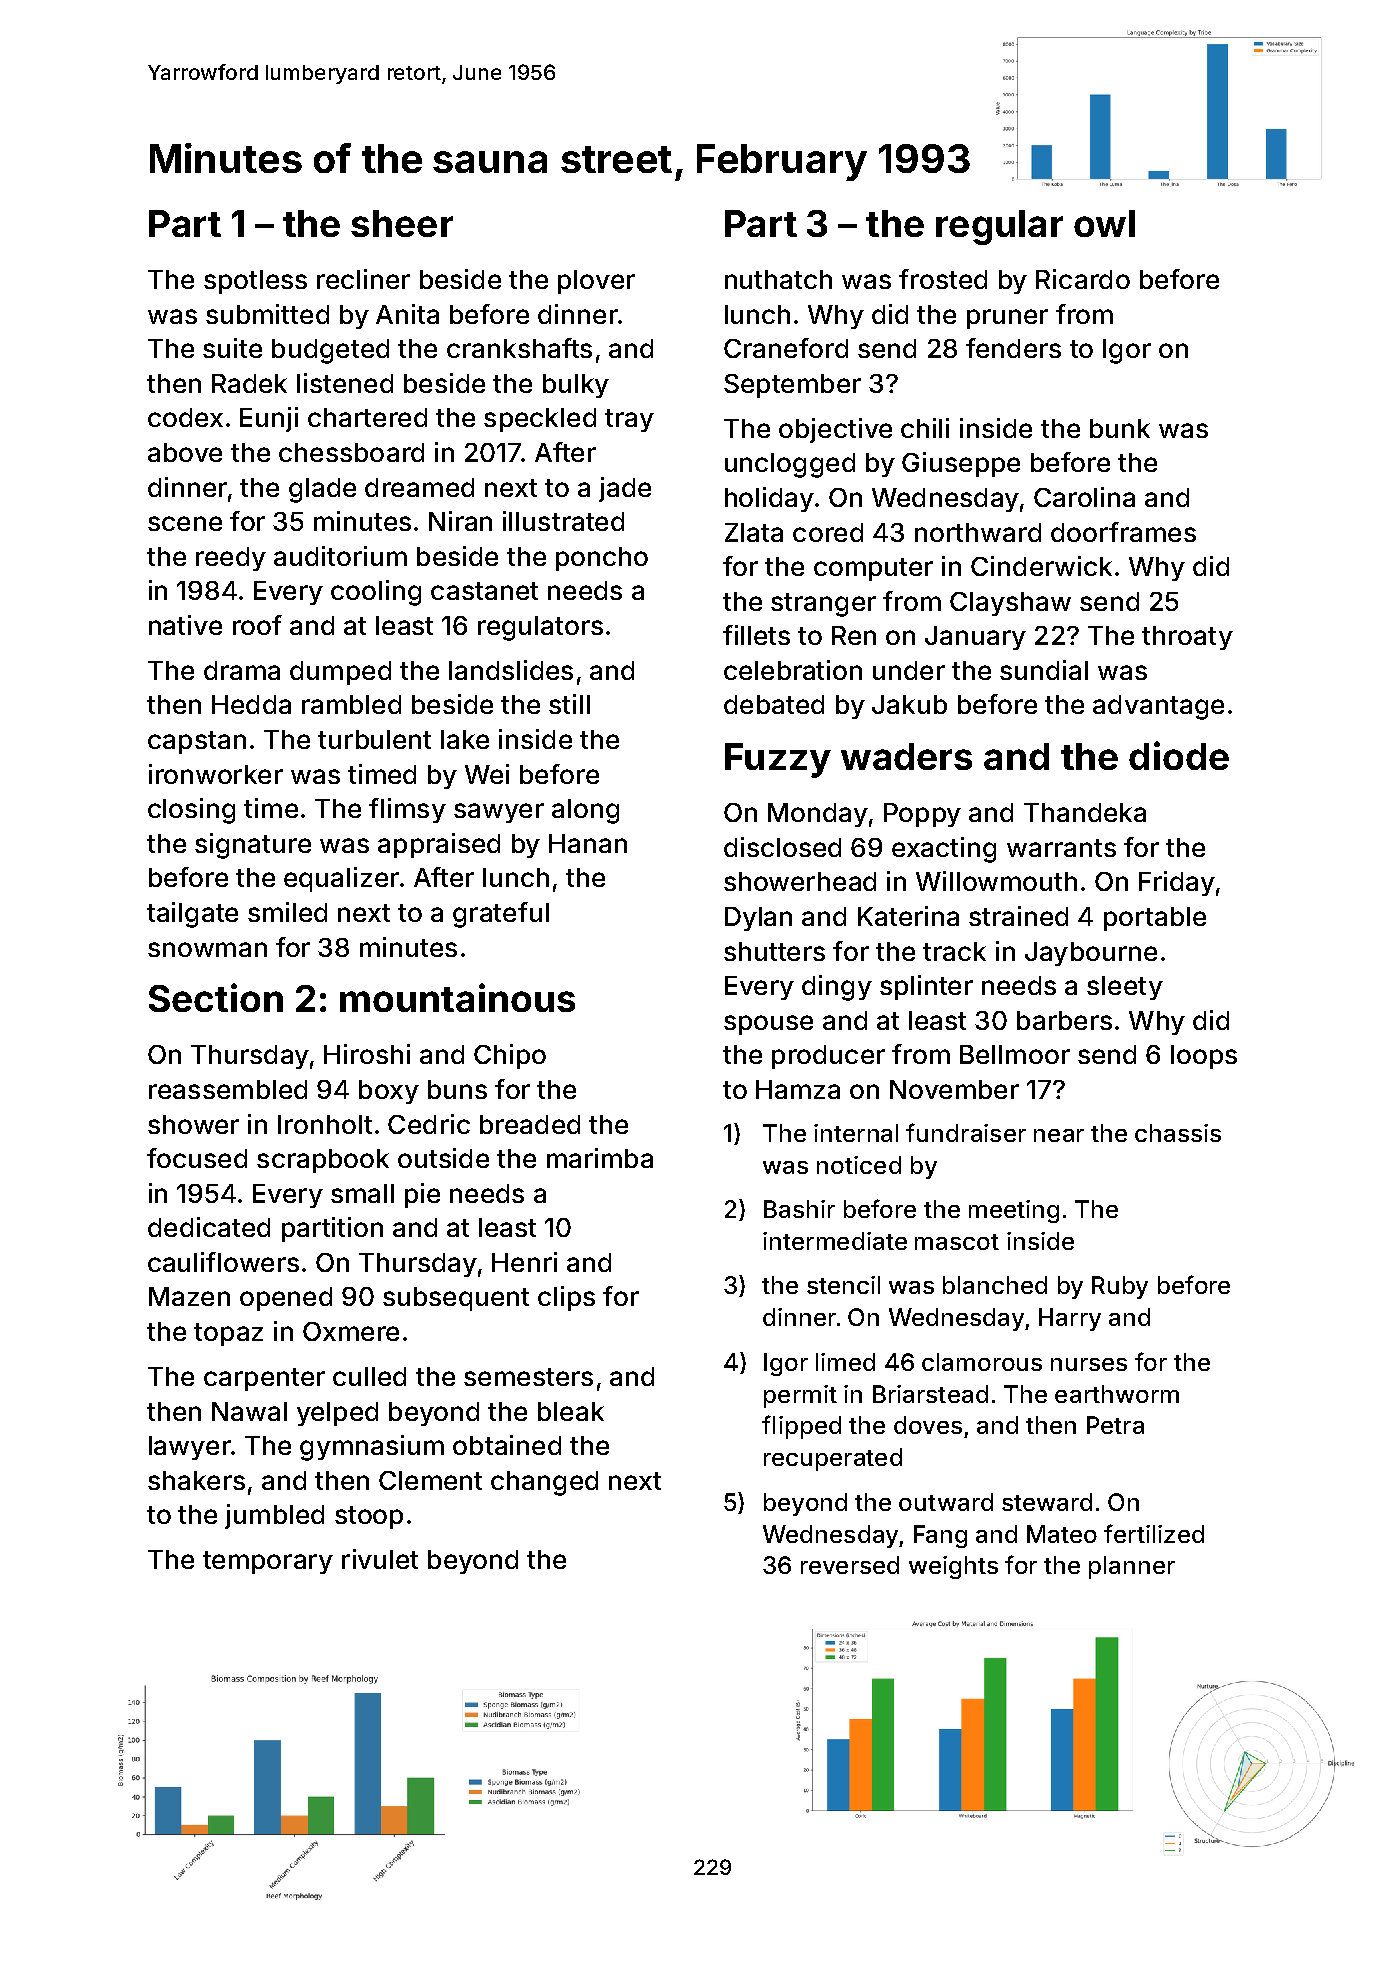  What do you see at coordinates (1104, 223) in the screenshot?
I see `owl` at bounding box center [1104, 223].
